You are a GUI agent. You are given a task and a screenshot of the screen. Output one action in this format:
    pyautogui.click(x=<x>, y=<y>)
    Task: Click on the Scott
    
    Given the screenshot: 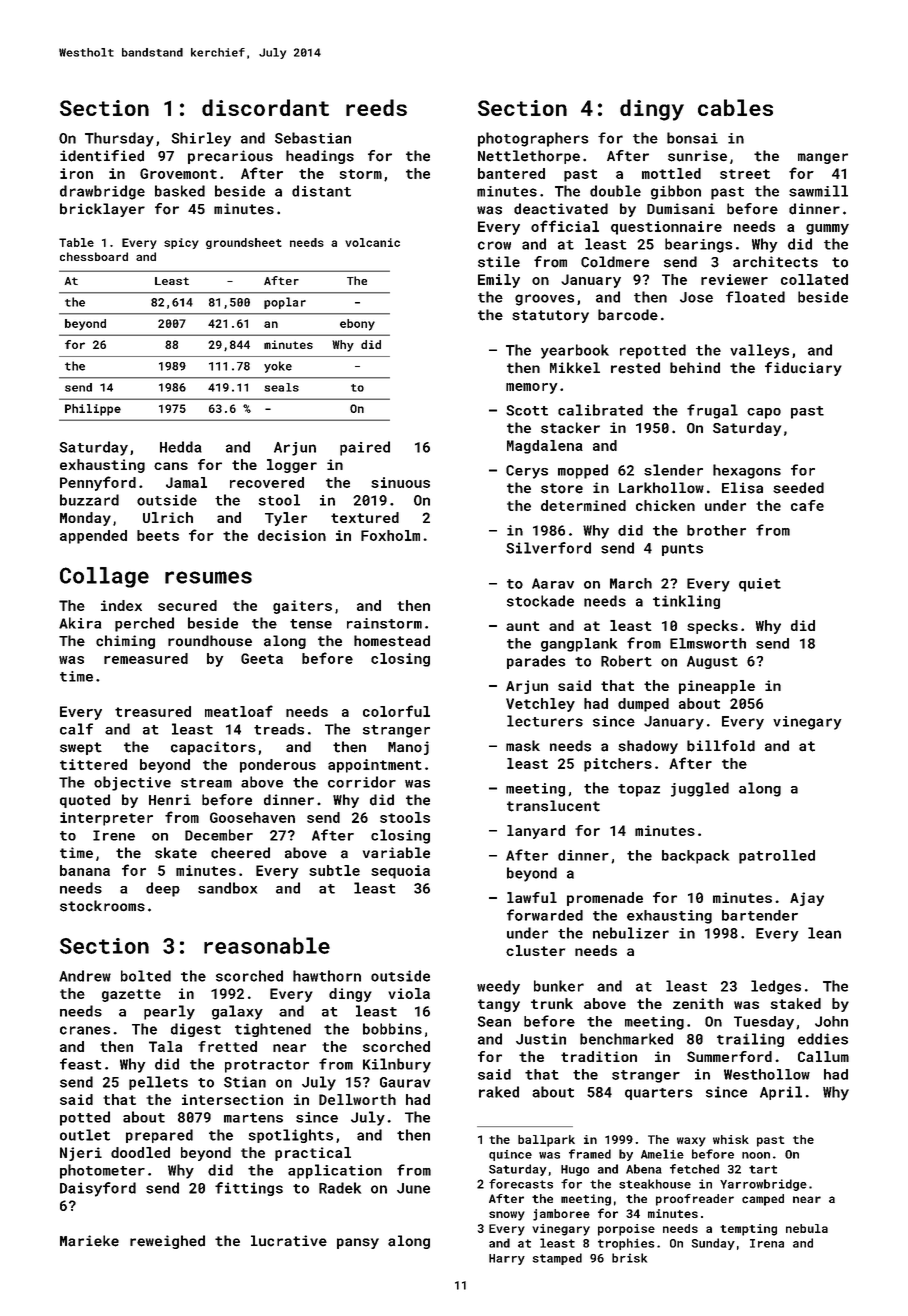 What is the action you would take?
    pyautogui.click(x=527, y=410)
